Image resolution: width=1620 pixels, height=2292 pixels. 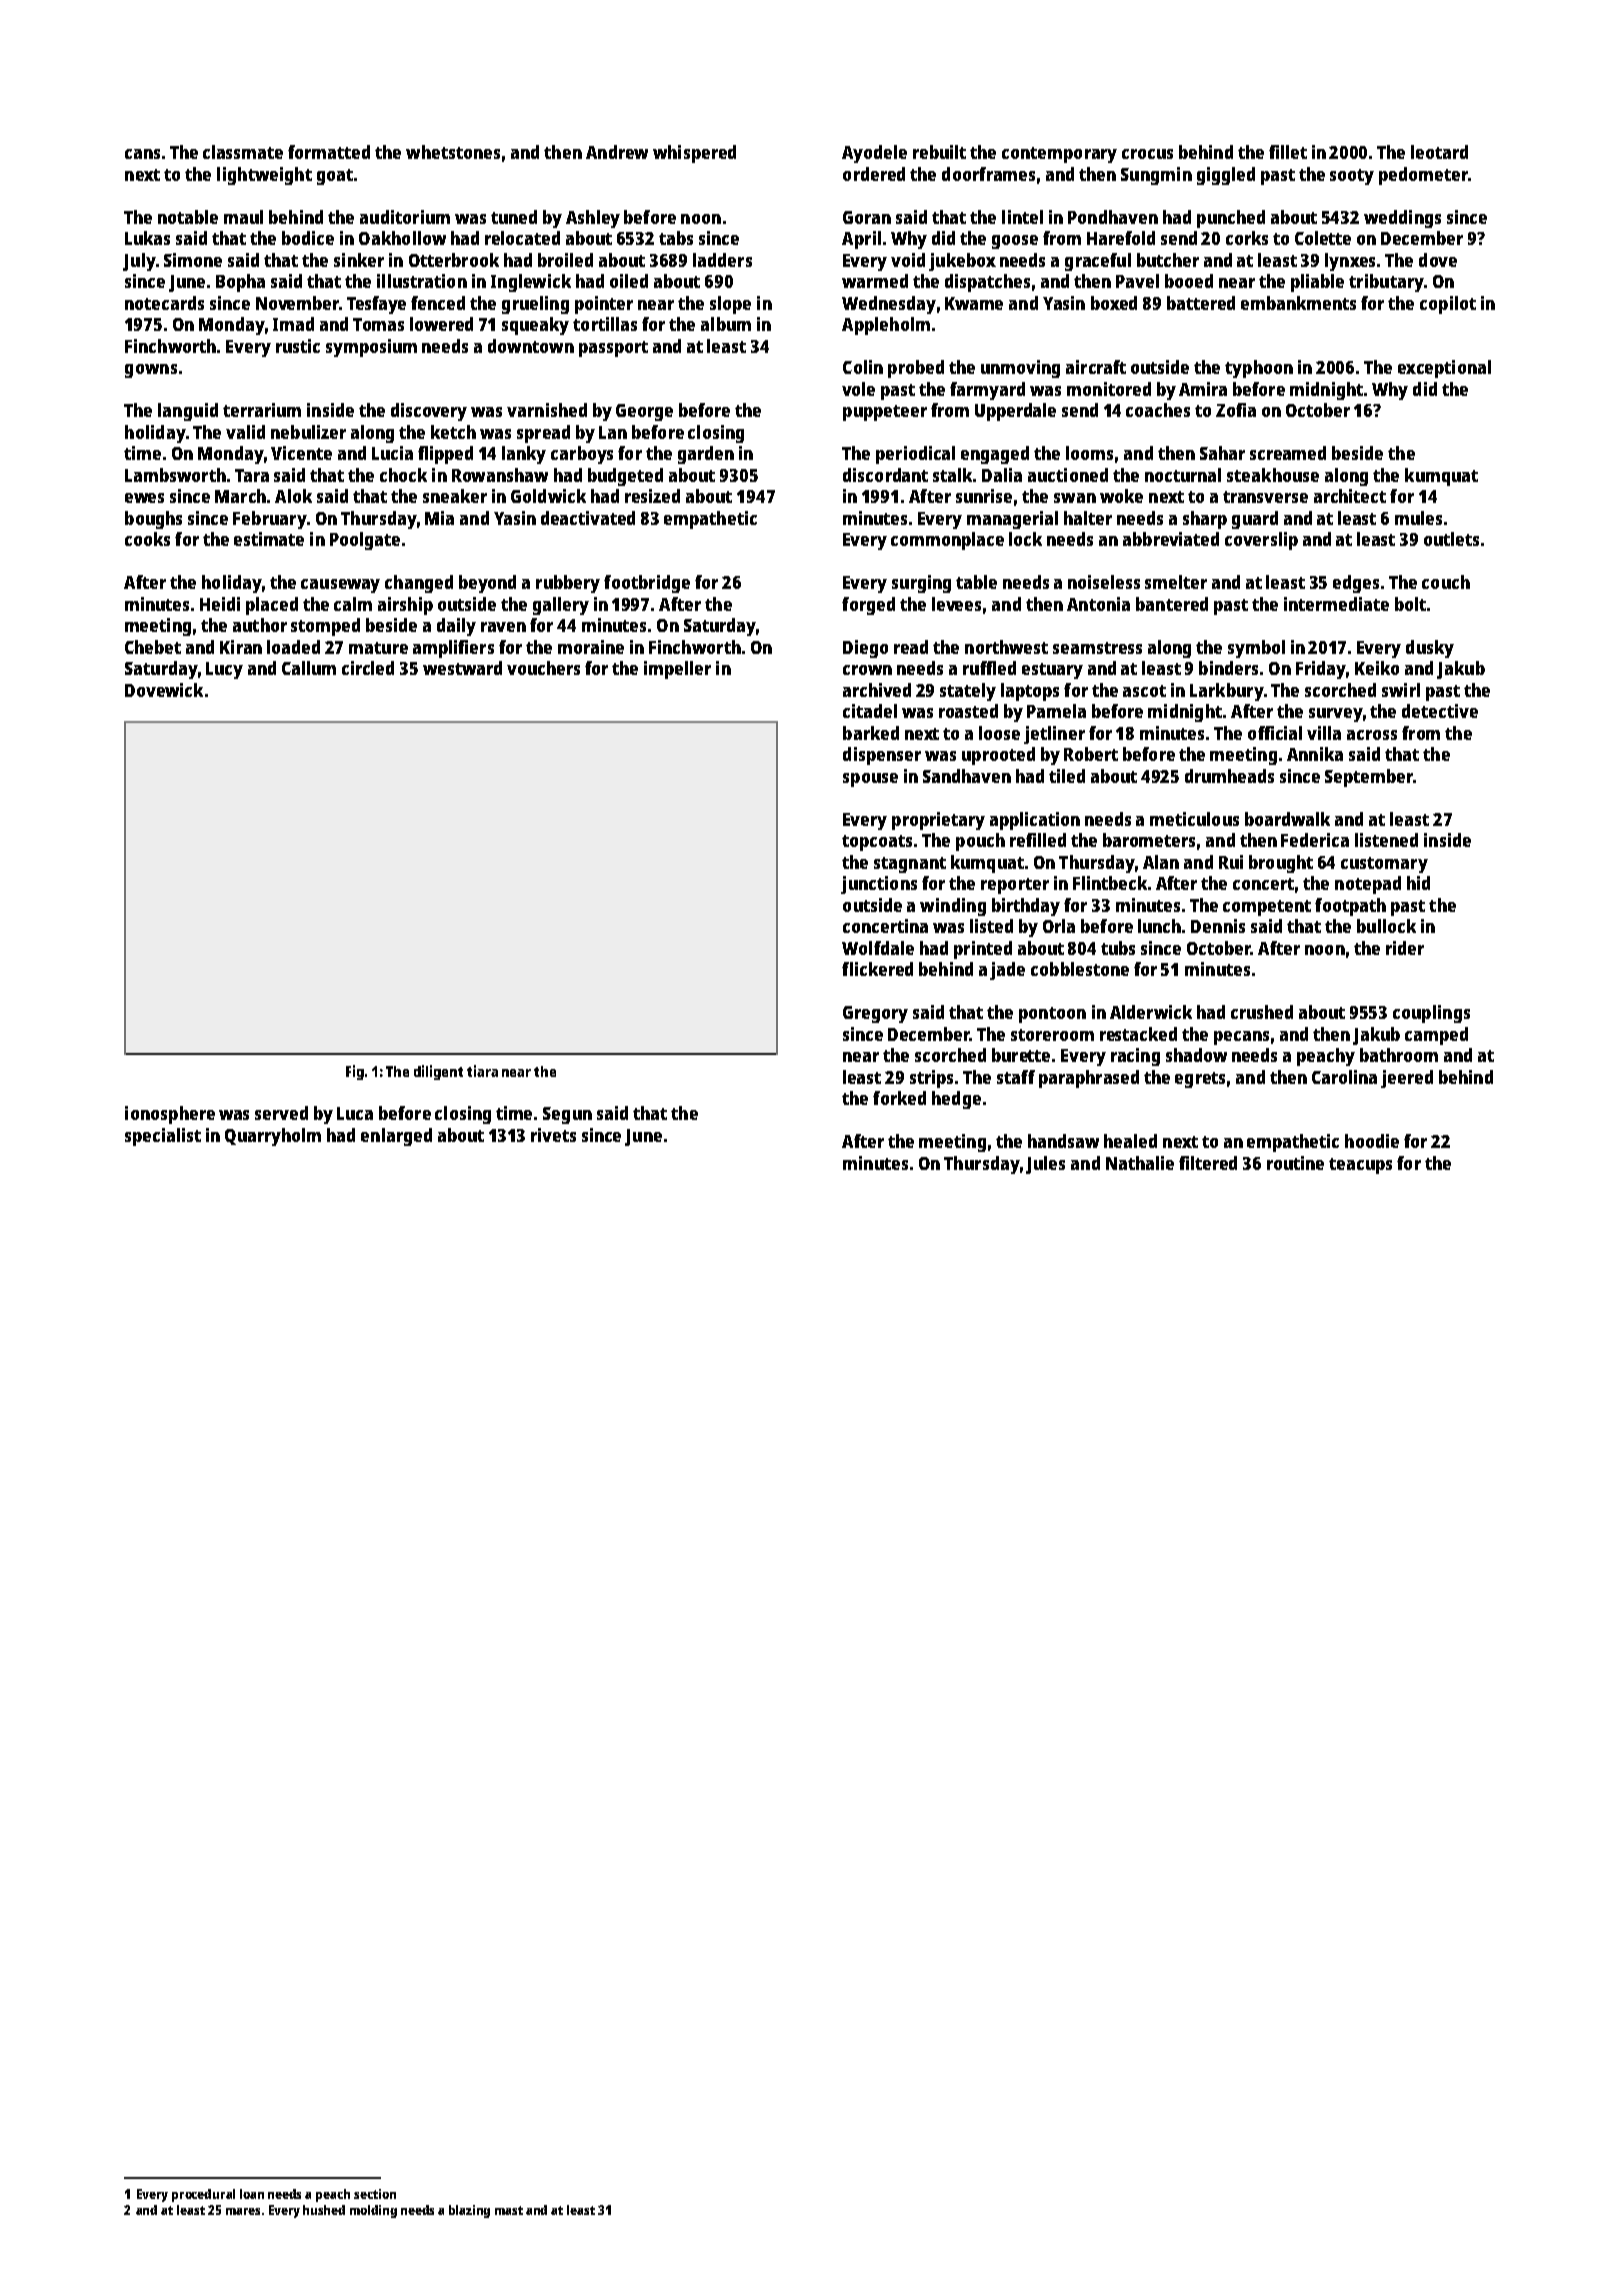 What do you see at coordinates (273, 1137) in the screenshot?
I see `Quarryholm` at bounding box center [273, 1137].
